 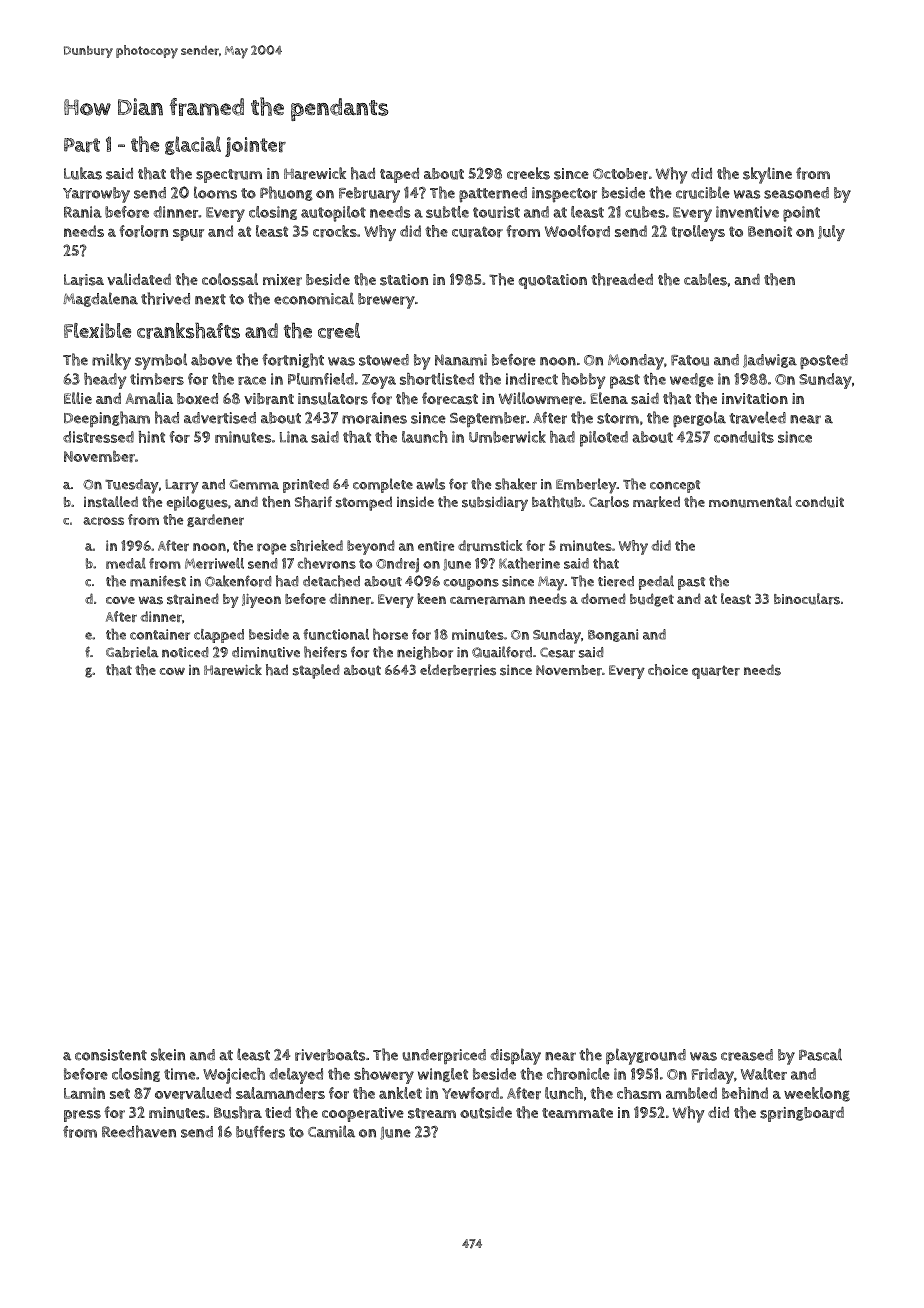 What do you see at coordinates (161, 361) in the screenshot?
I see `symbol` at bounding box center [161, 361].
